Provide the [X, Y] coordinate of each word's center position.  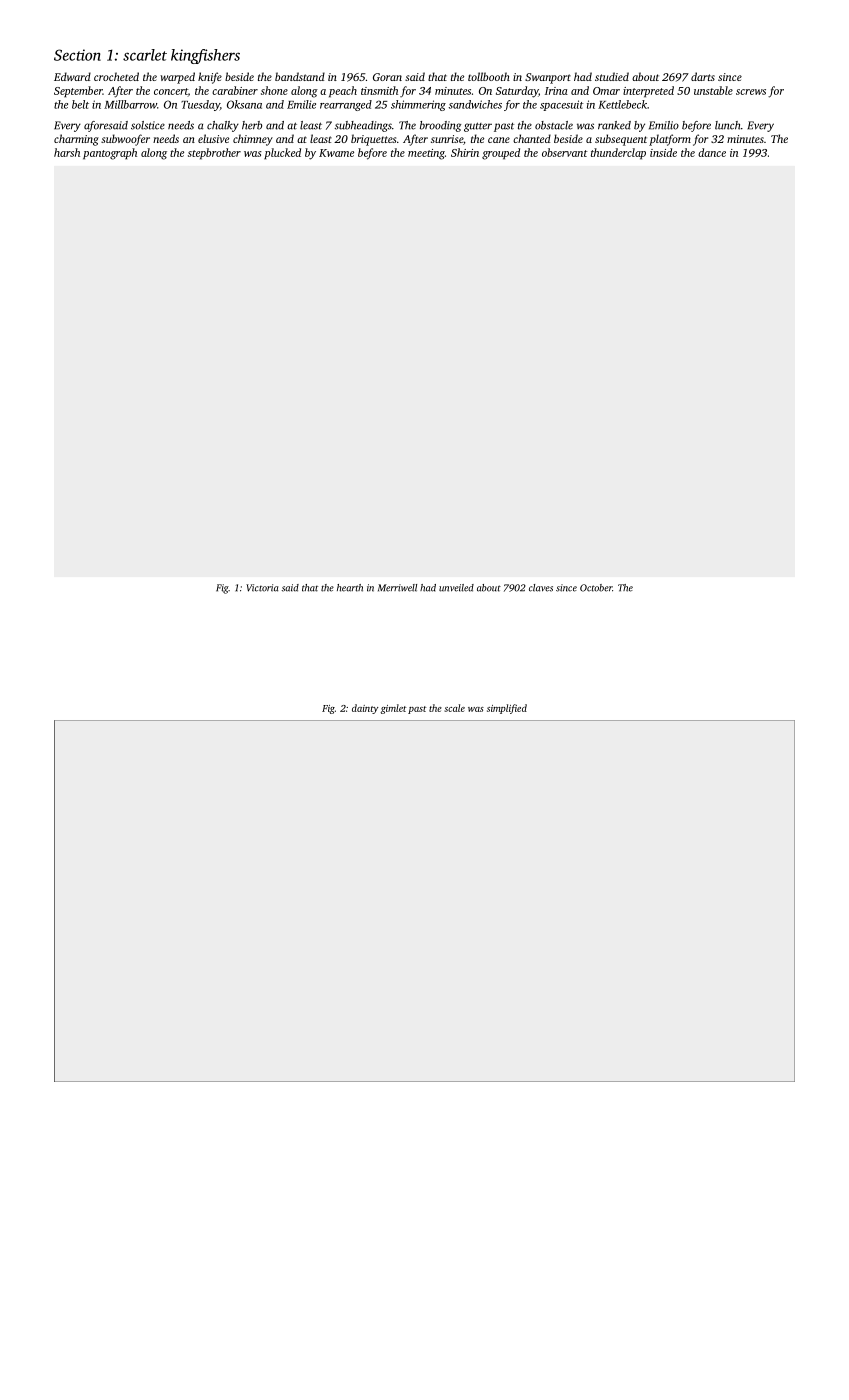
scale [454, 708]
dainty [365, 709]
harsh [67, 152]
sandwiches [475, 104]
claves [541, 588]
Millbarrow [130, 104]
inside [663, 152]
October [596, 588]
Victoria [262, 588]
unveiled [456, 588]
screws [751, 92]
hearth [350, 588]
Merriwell [397, 588]
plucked [282, 154]
